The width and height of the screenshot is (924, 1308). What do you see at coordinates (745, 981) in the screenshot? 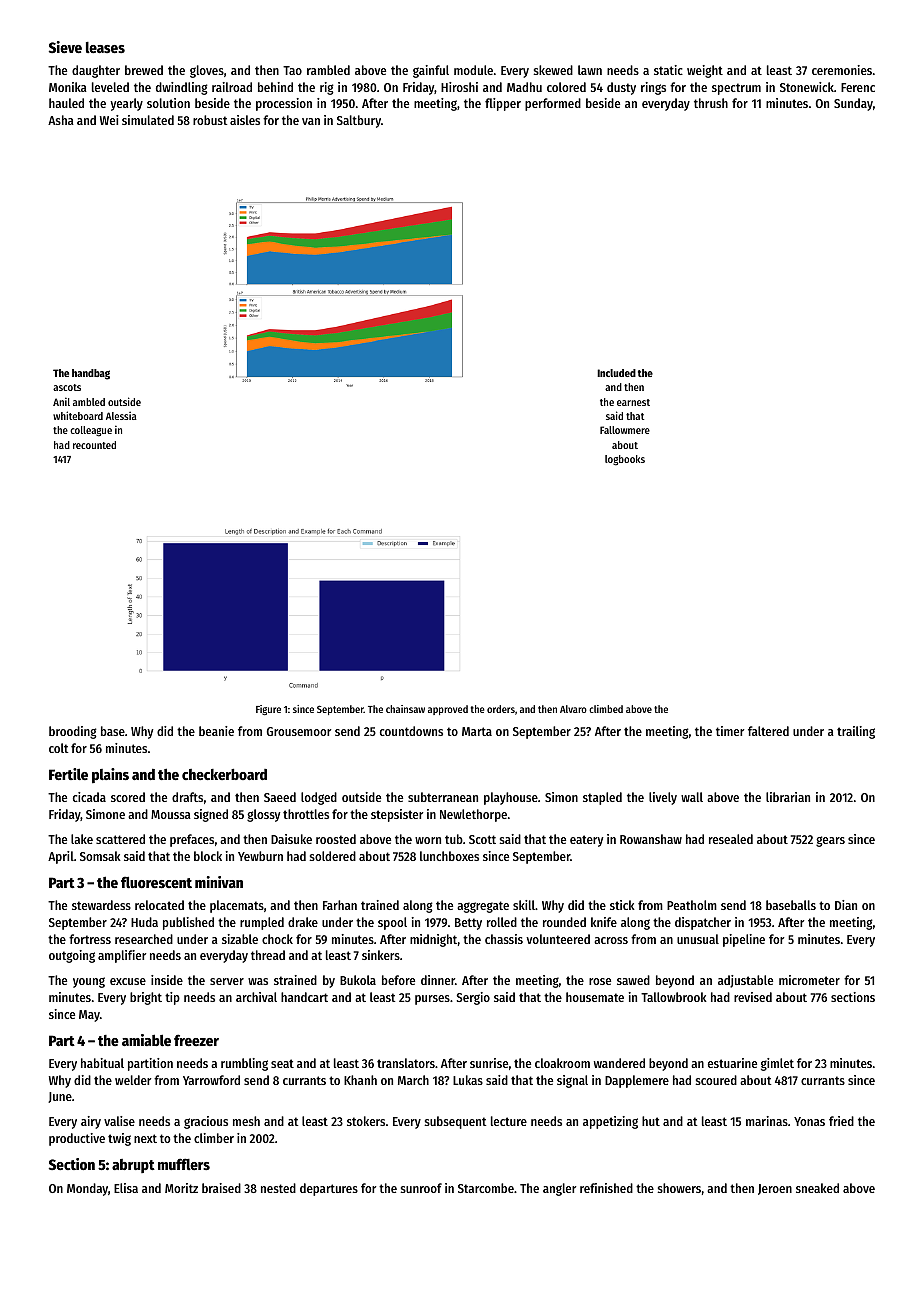
I see `adjustable` at bounding box center [745, 981].
